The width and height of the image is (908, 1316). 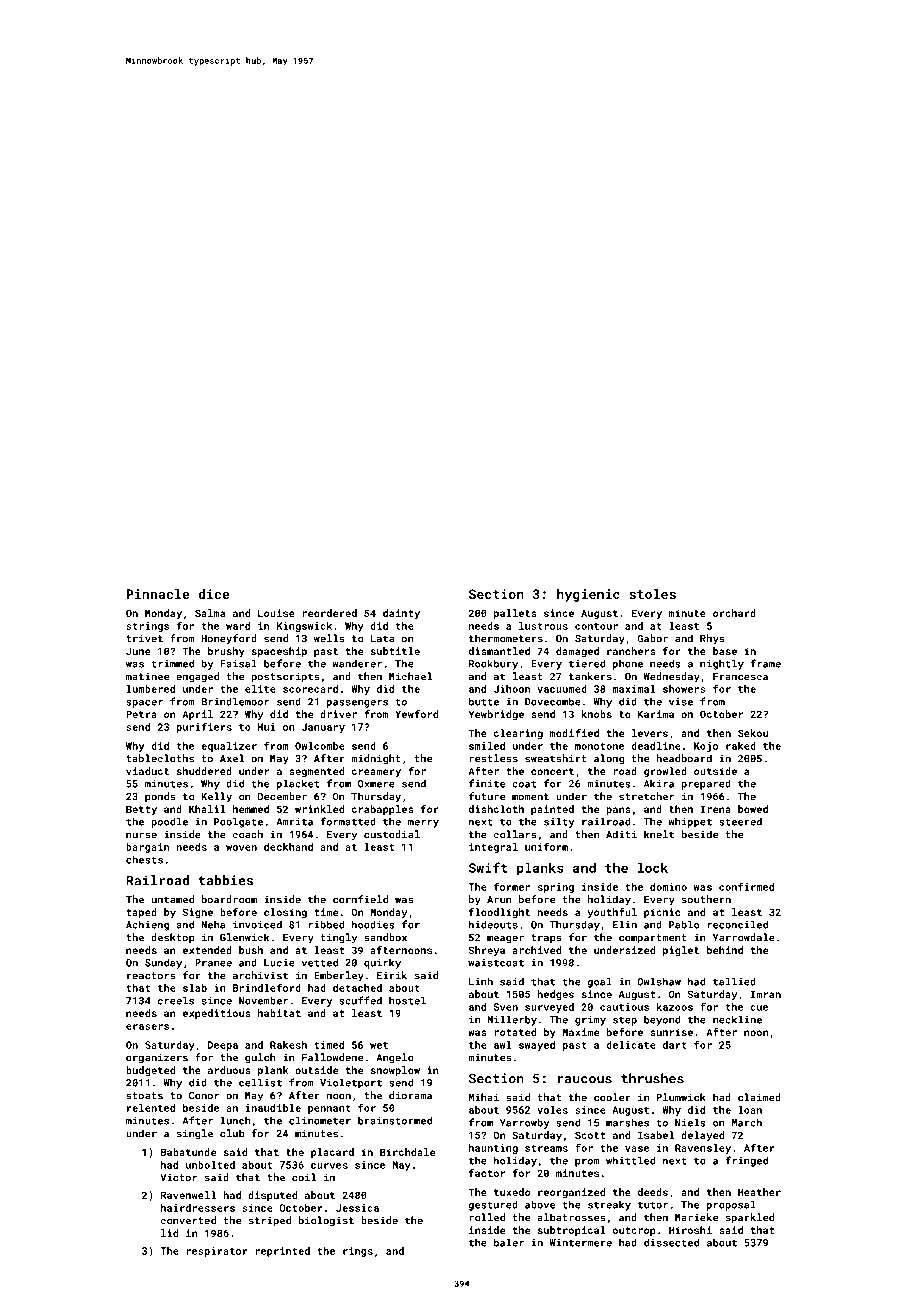 I want to click on pallets, so click(x=515, y=614).
